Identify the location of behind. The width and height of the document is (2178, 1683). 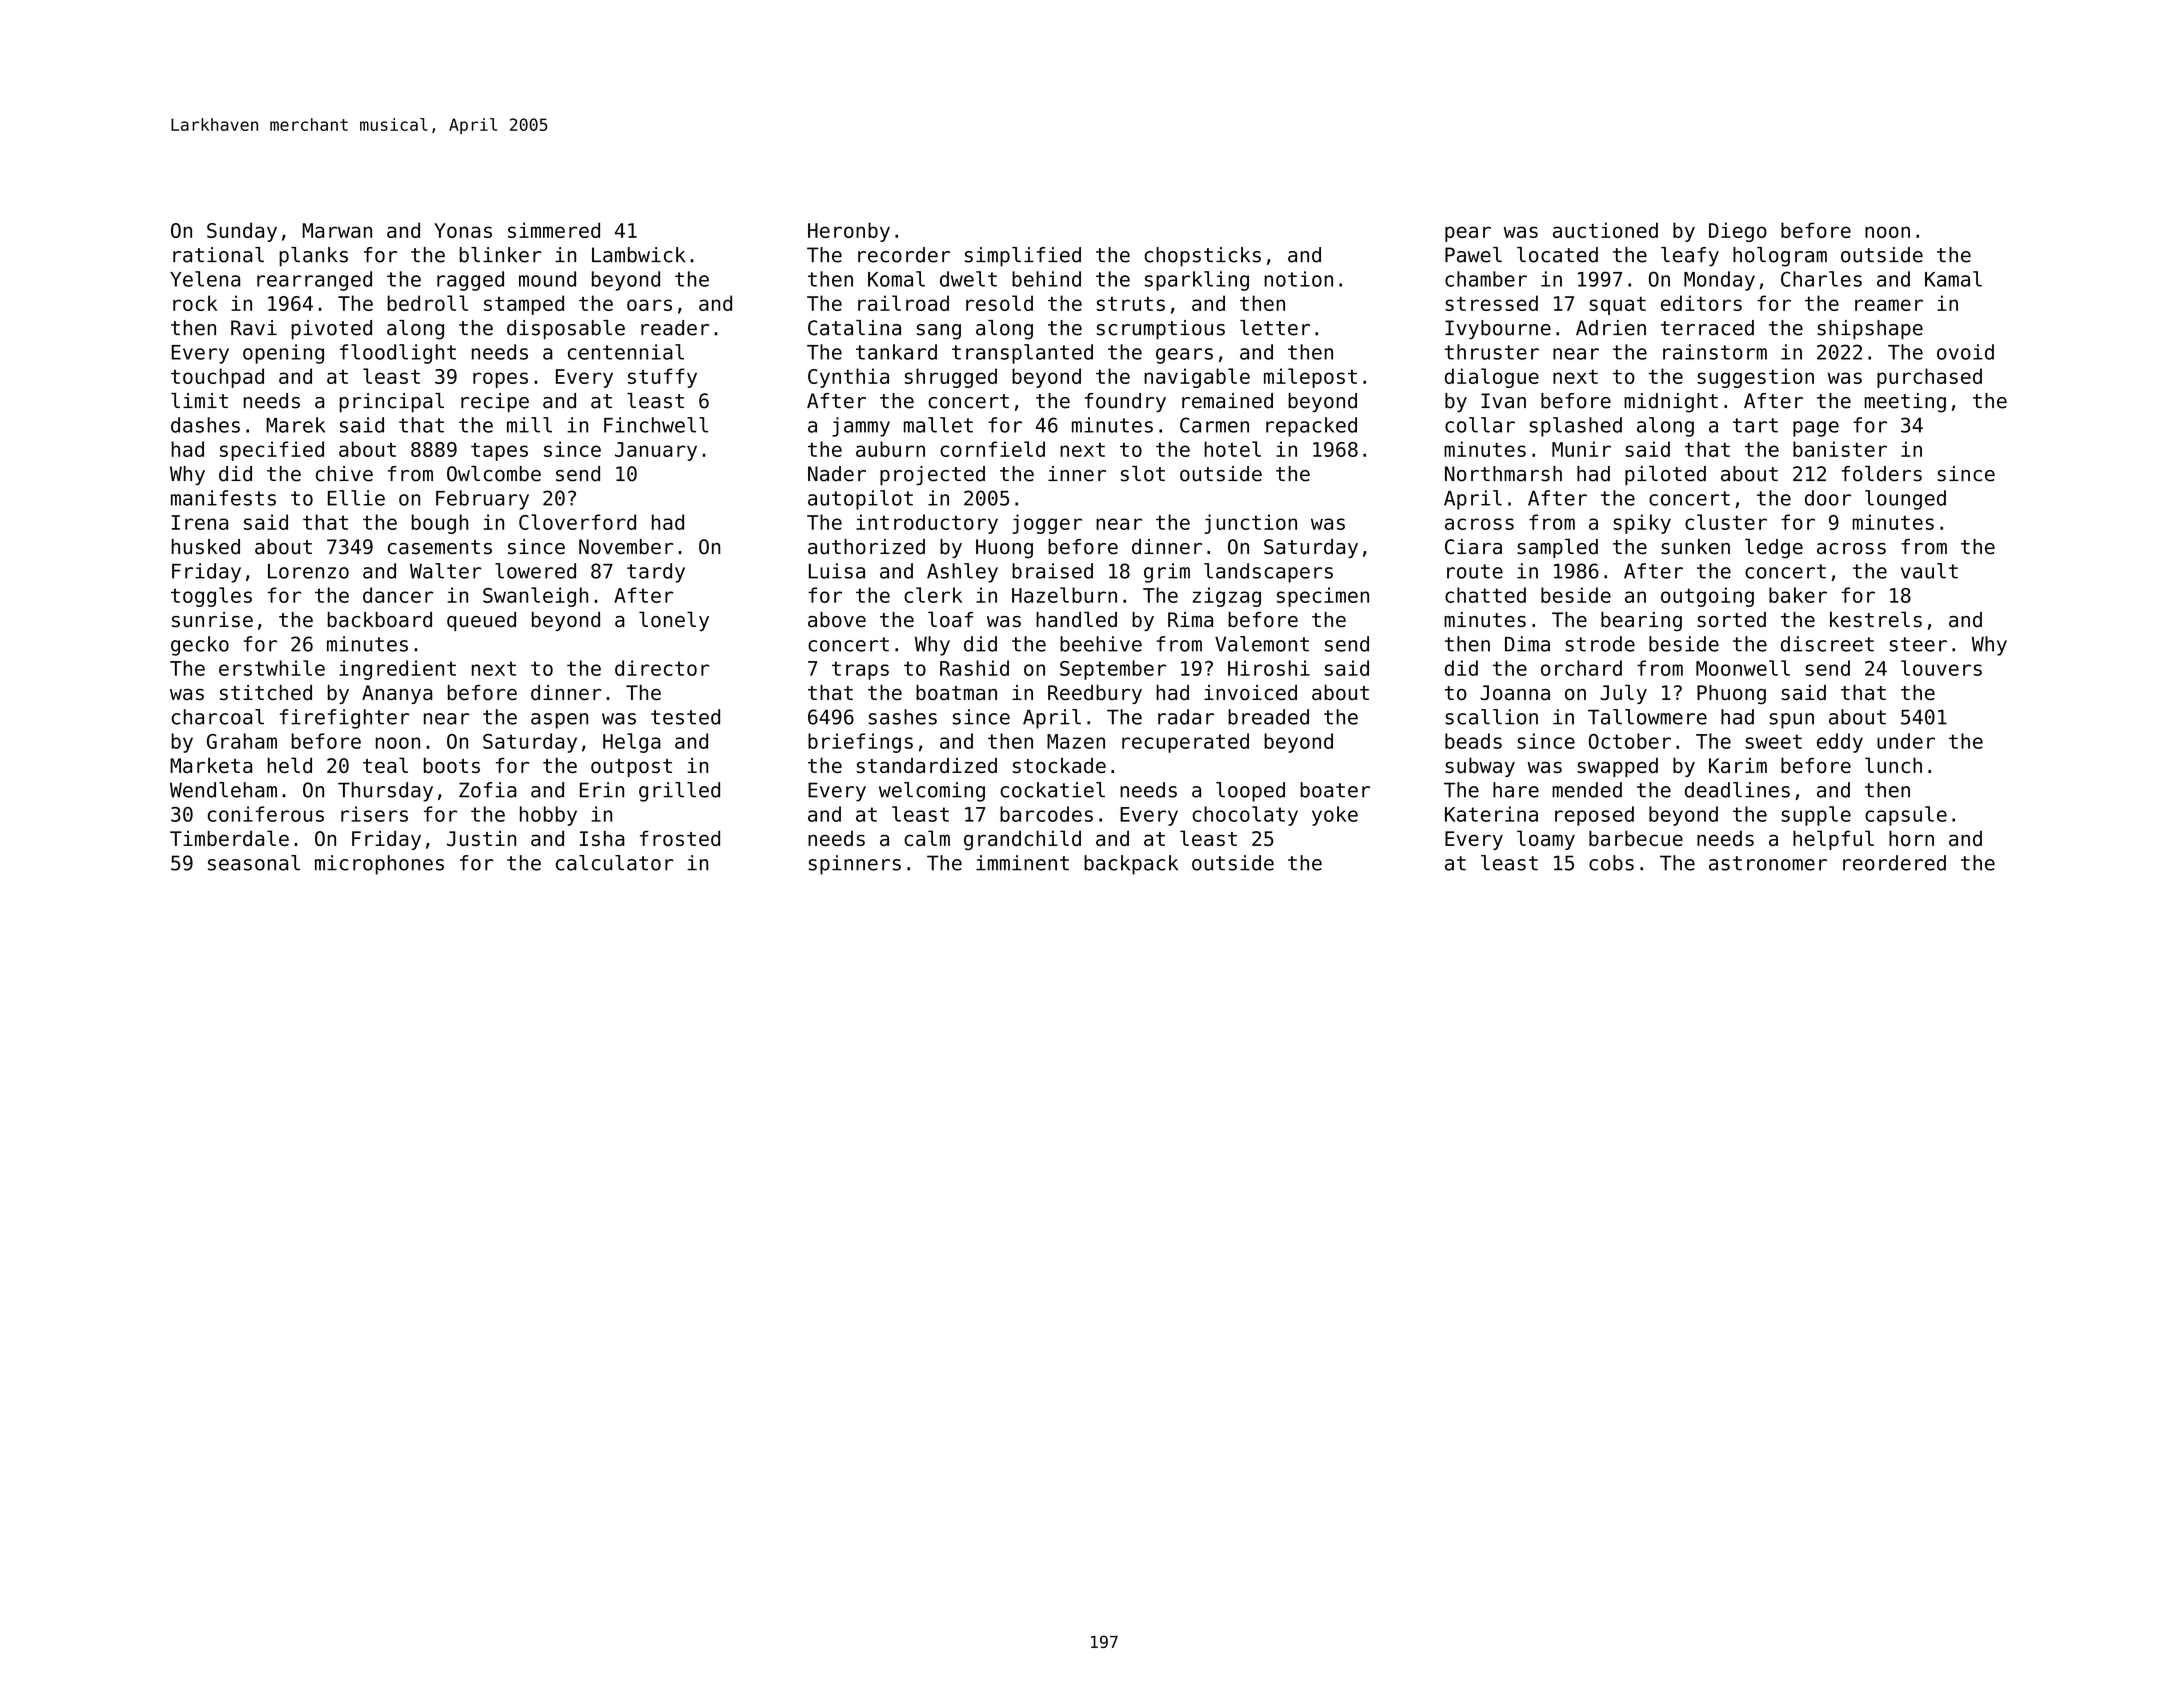
(1046, 279).
